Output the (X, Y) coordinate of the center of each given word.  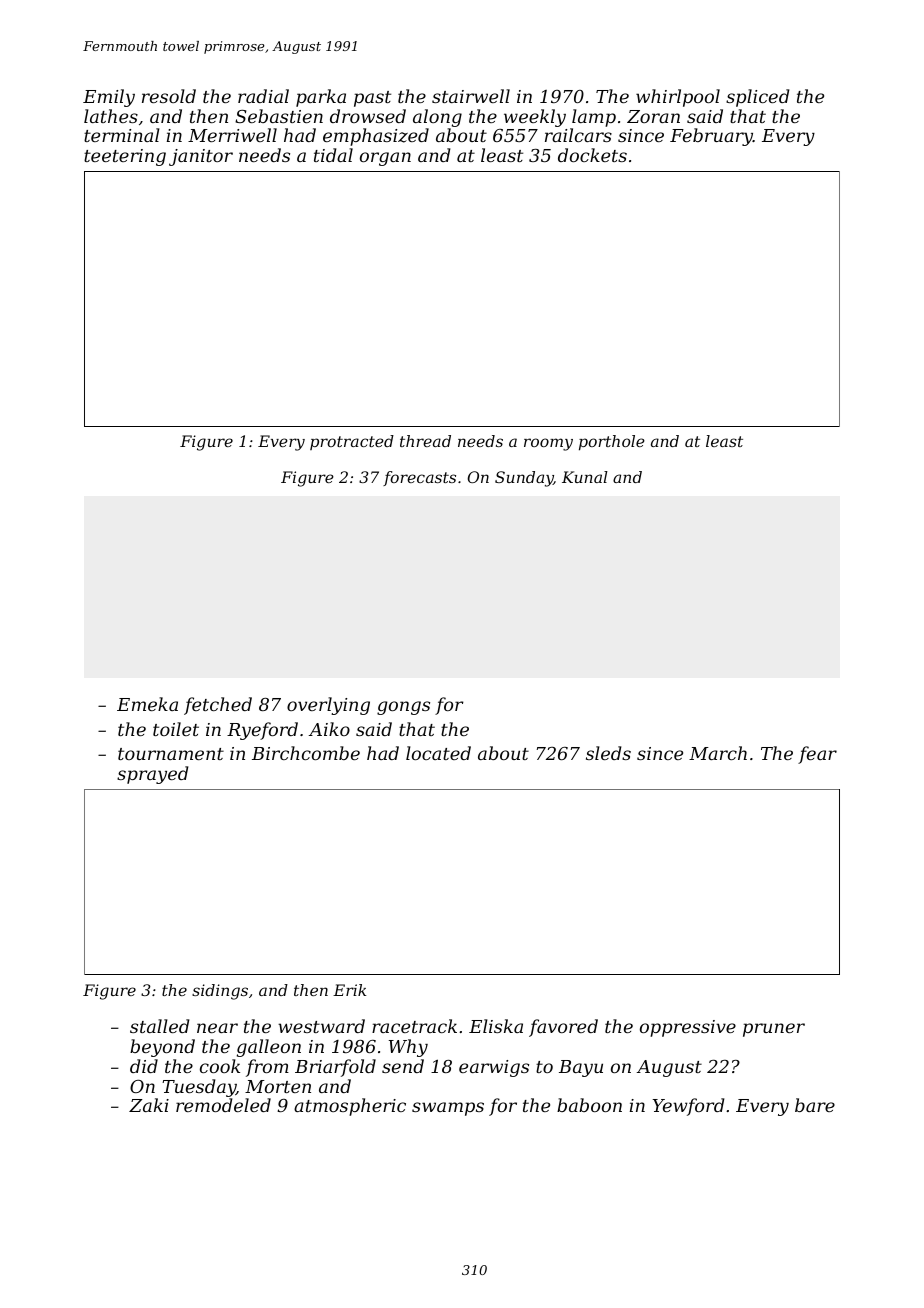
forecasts (419, 478)
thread (425, 441)
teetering (125, 157)
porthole (612, 443)
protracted (352, 442)
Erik (349, 990)
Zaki (149, 1105)
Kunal (585, 477)
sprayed (152, 775)
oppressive (688, 1028)
